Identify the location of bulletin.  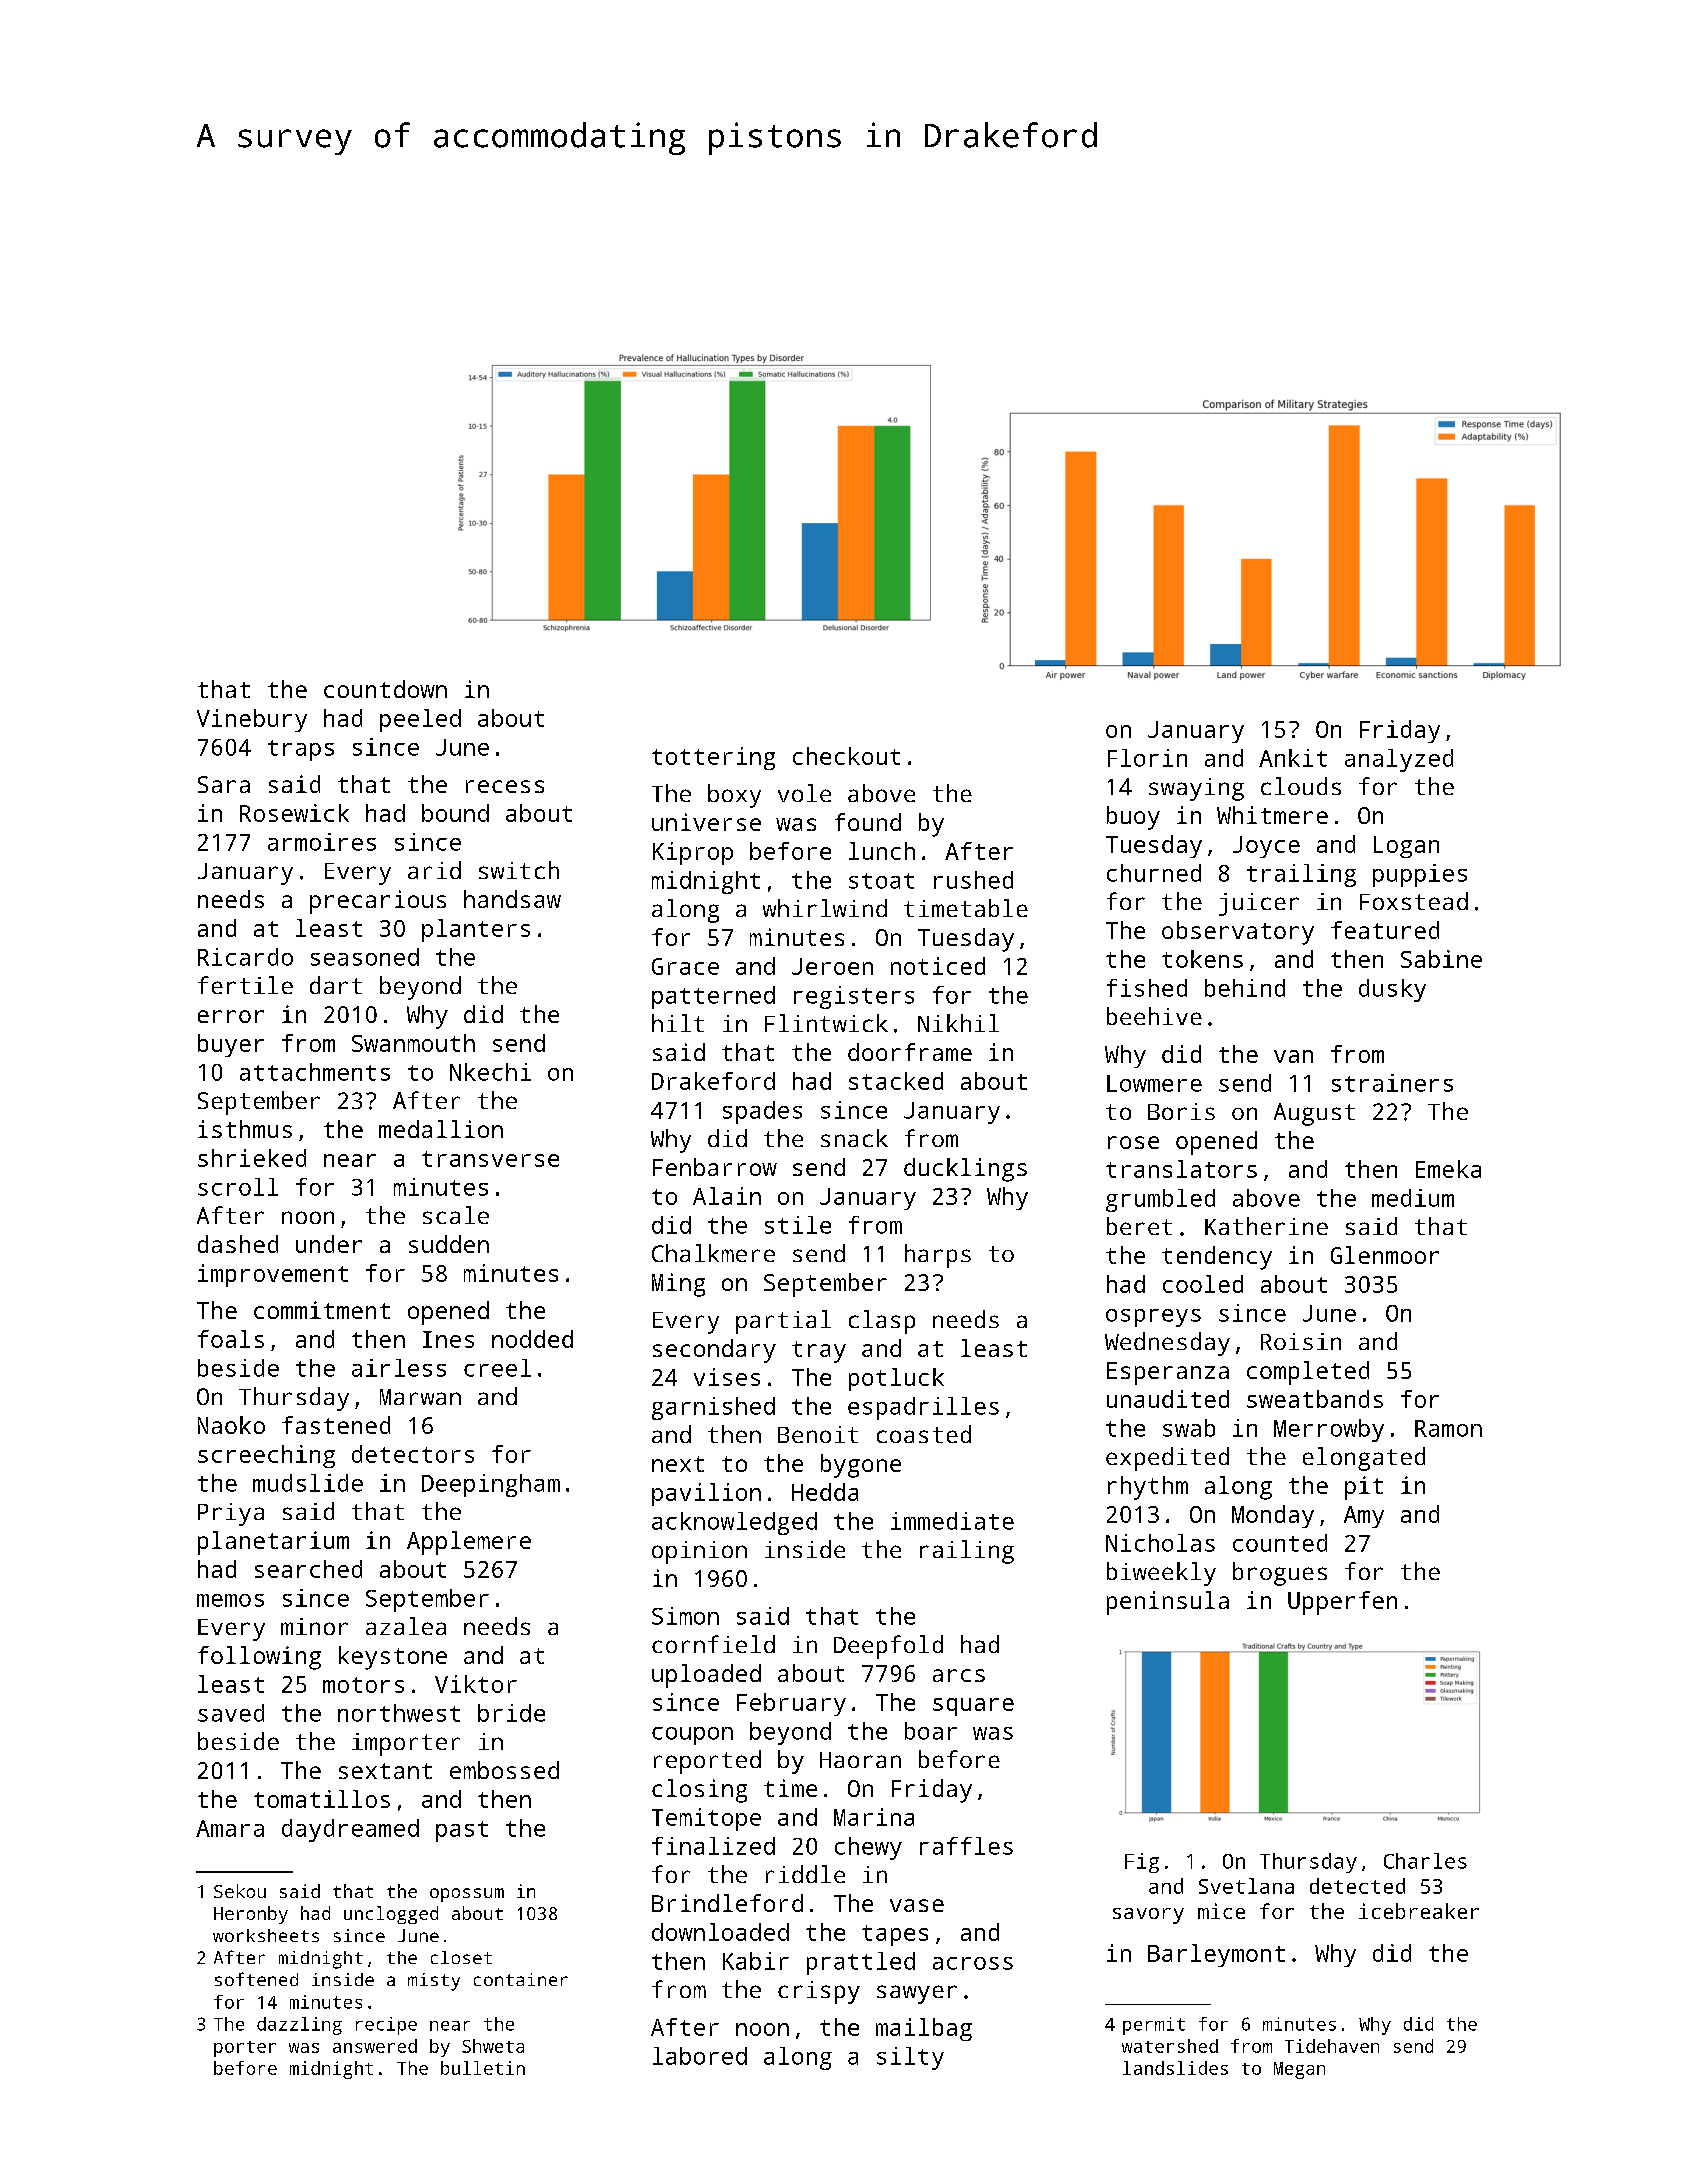
(483, 2068).
